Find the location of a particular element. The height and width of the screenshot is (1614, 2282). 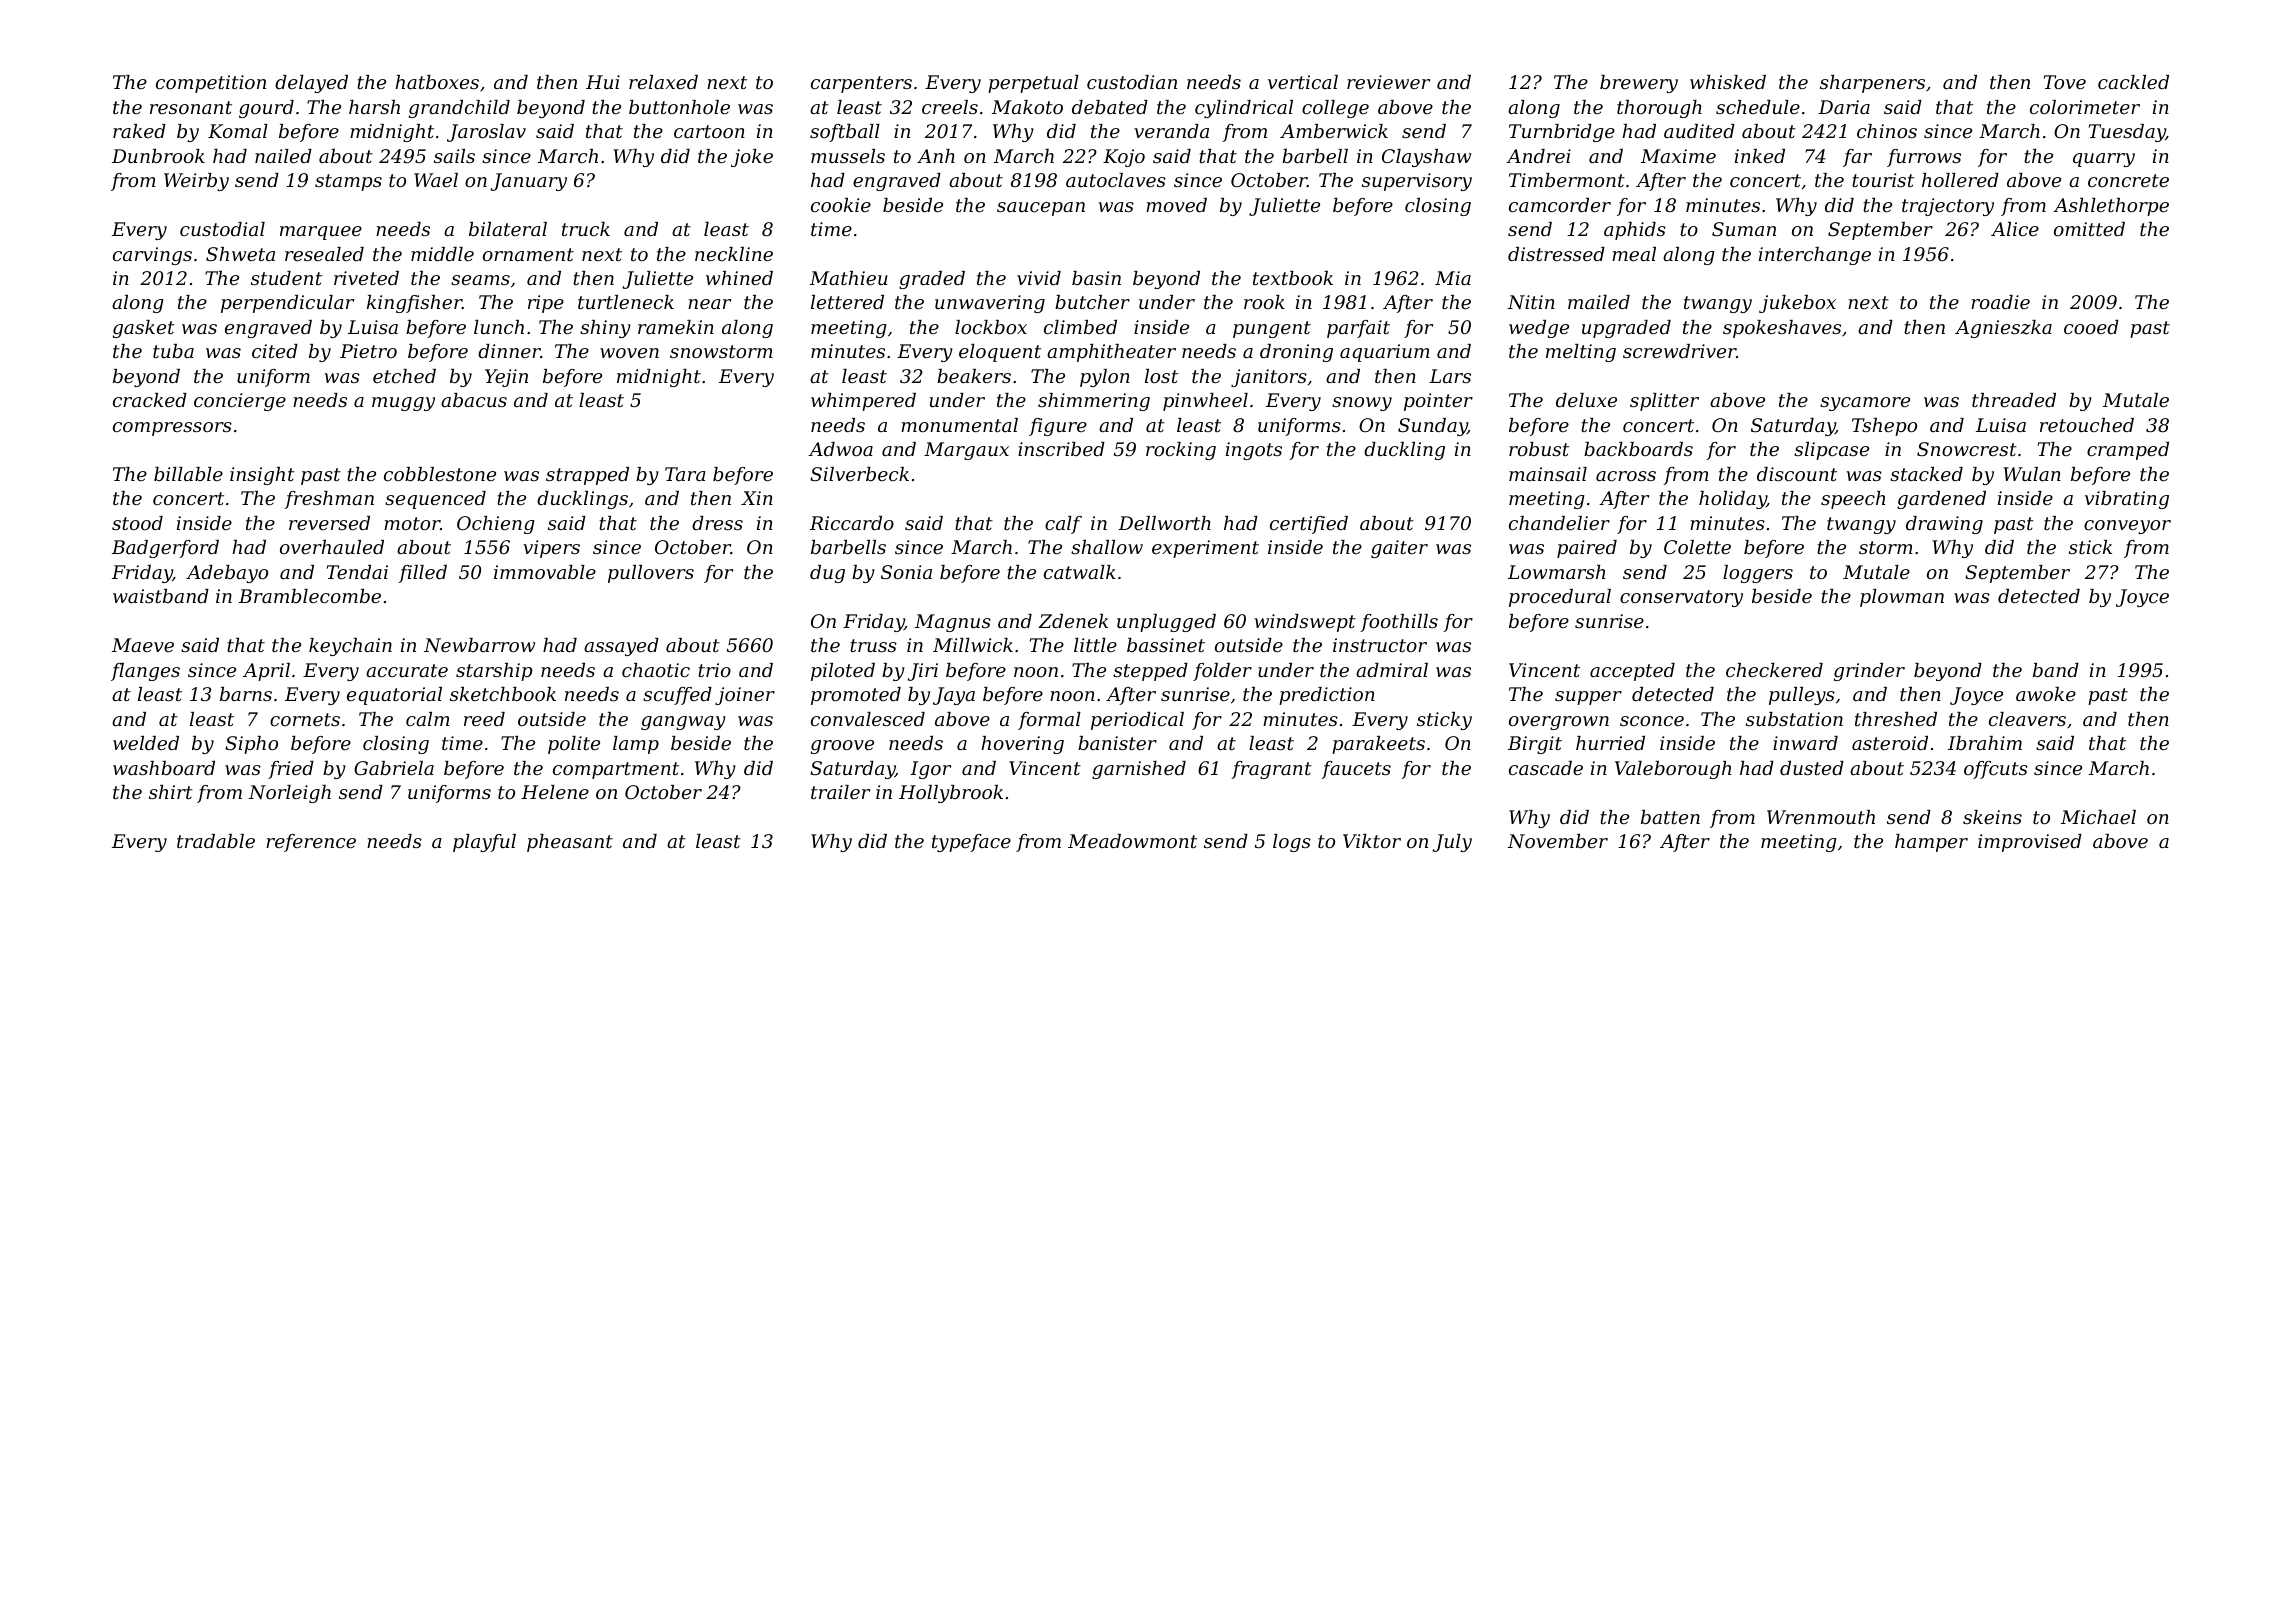

playful is located at coordinates (484, 843).
